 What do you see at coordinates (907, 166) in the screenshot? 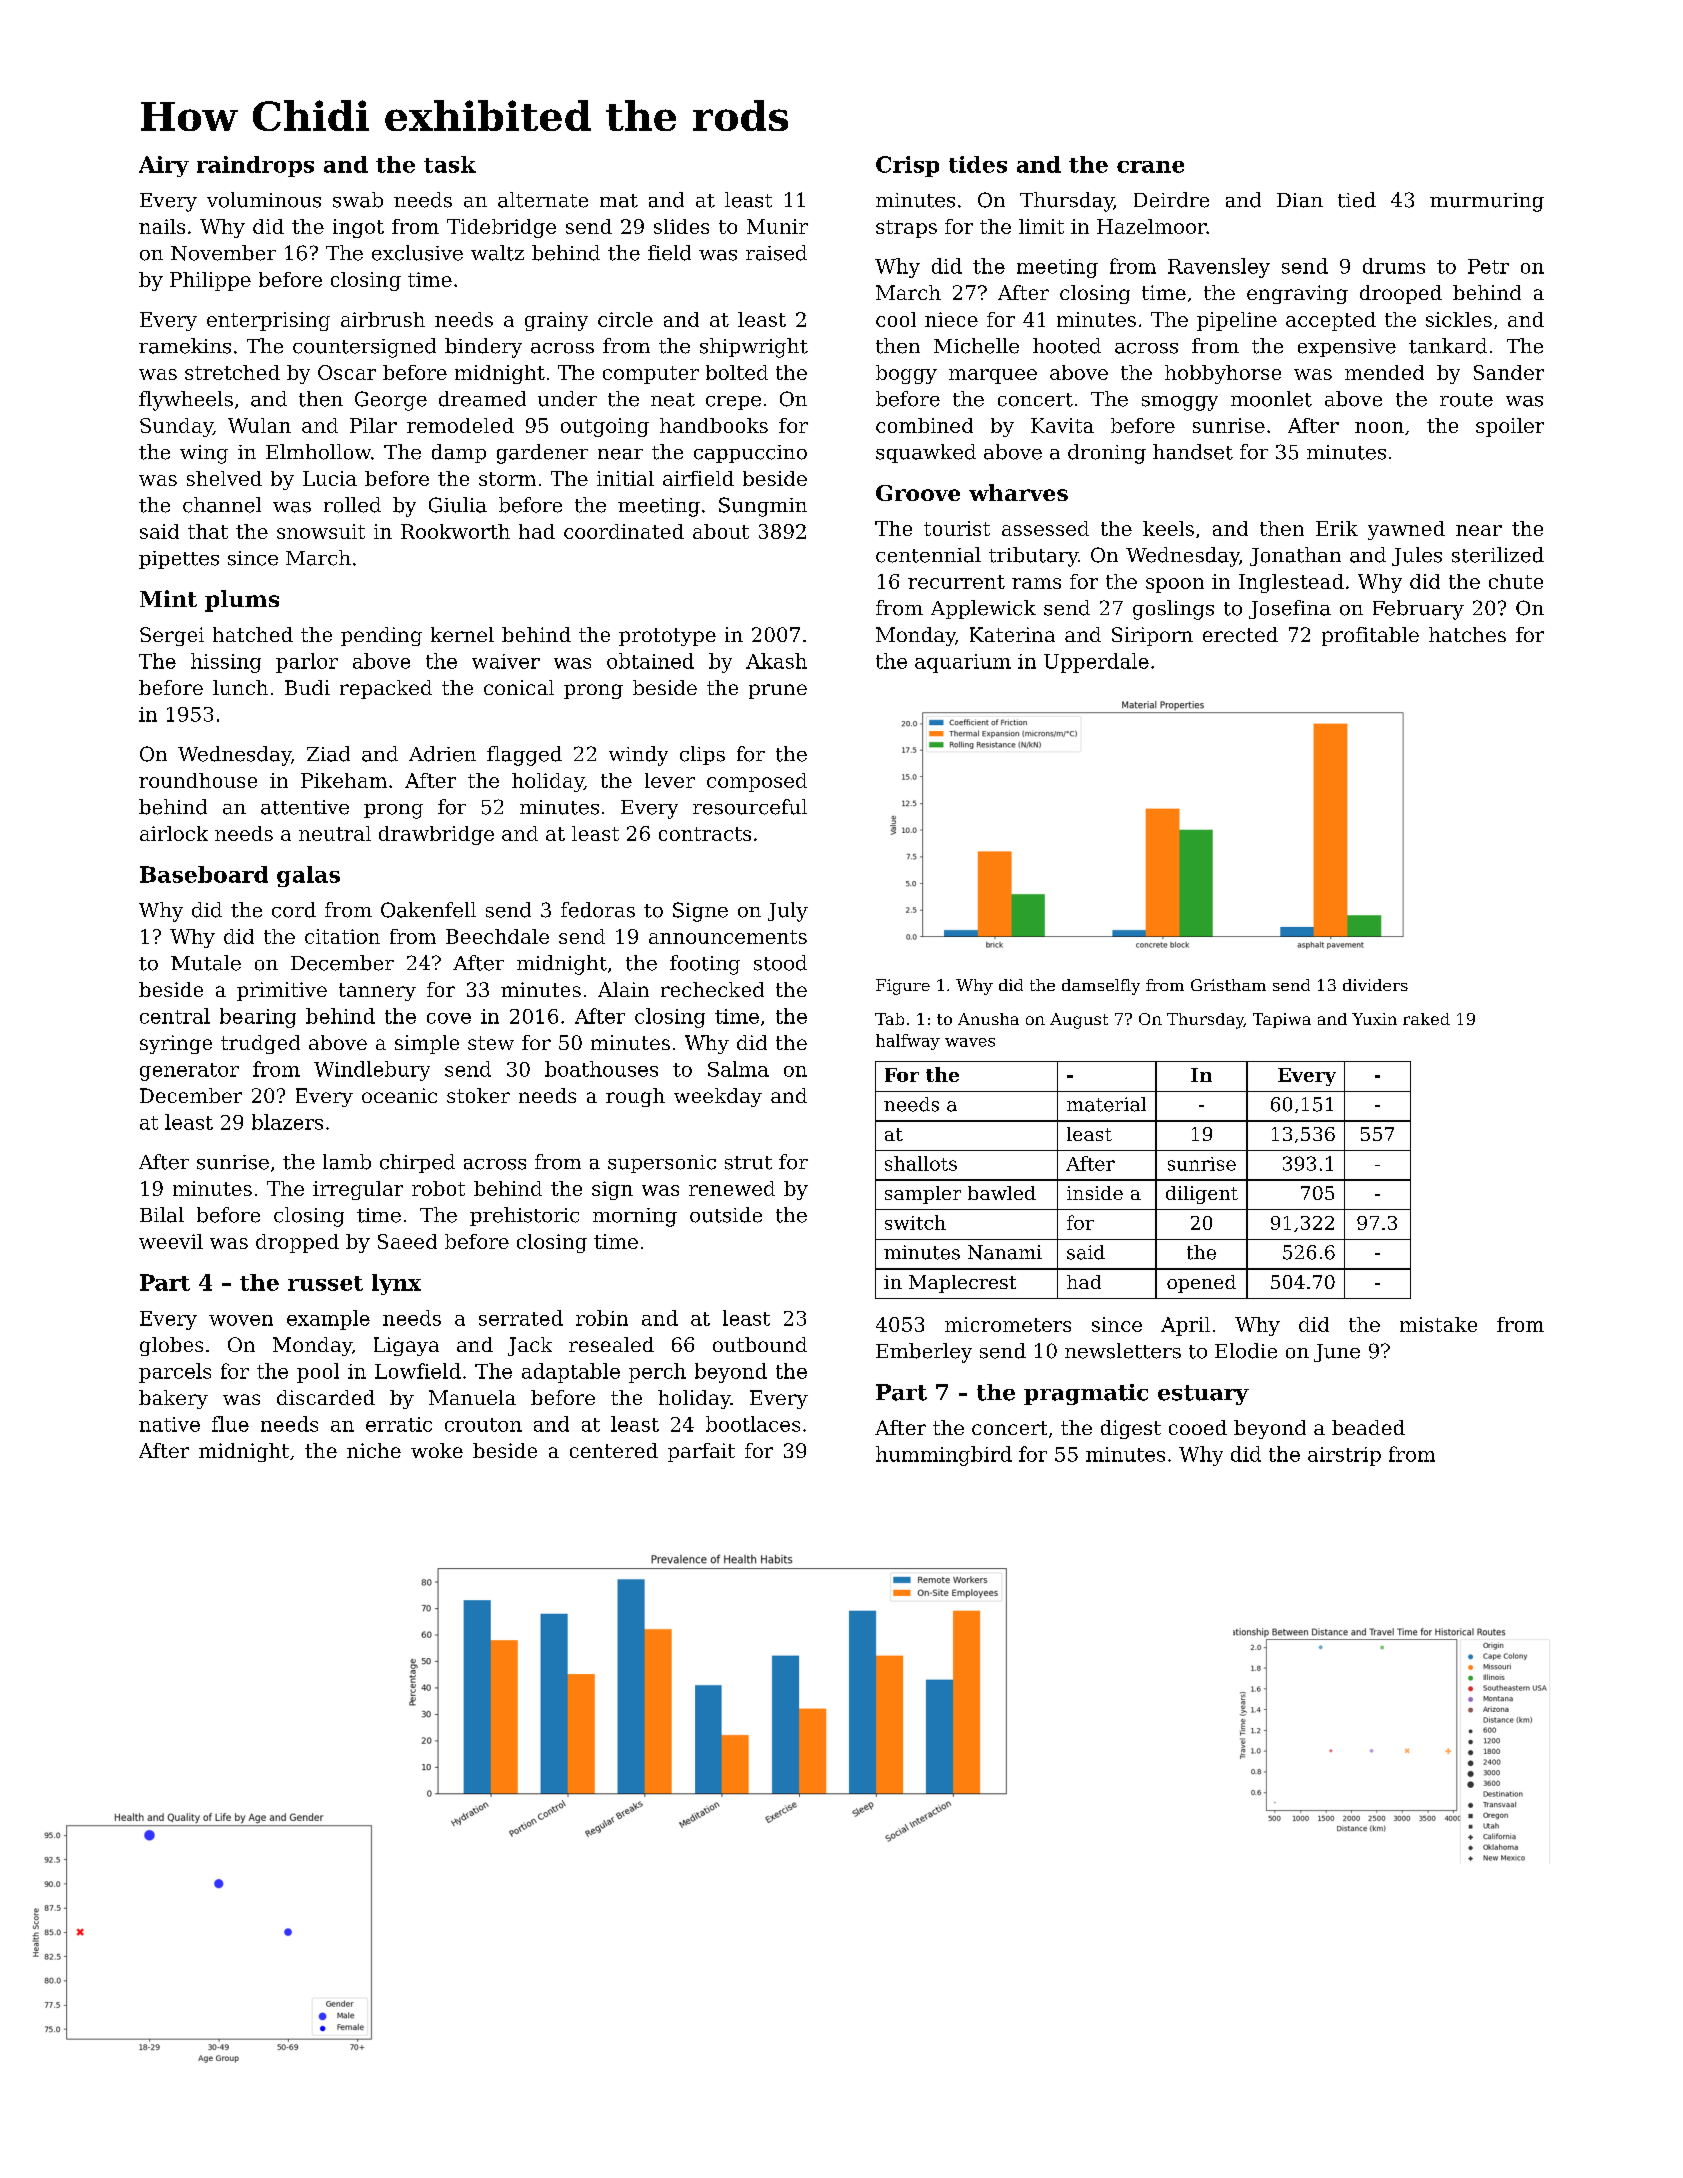
I see `Crisp` at bounding box center [907, 166].
